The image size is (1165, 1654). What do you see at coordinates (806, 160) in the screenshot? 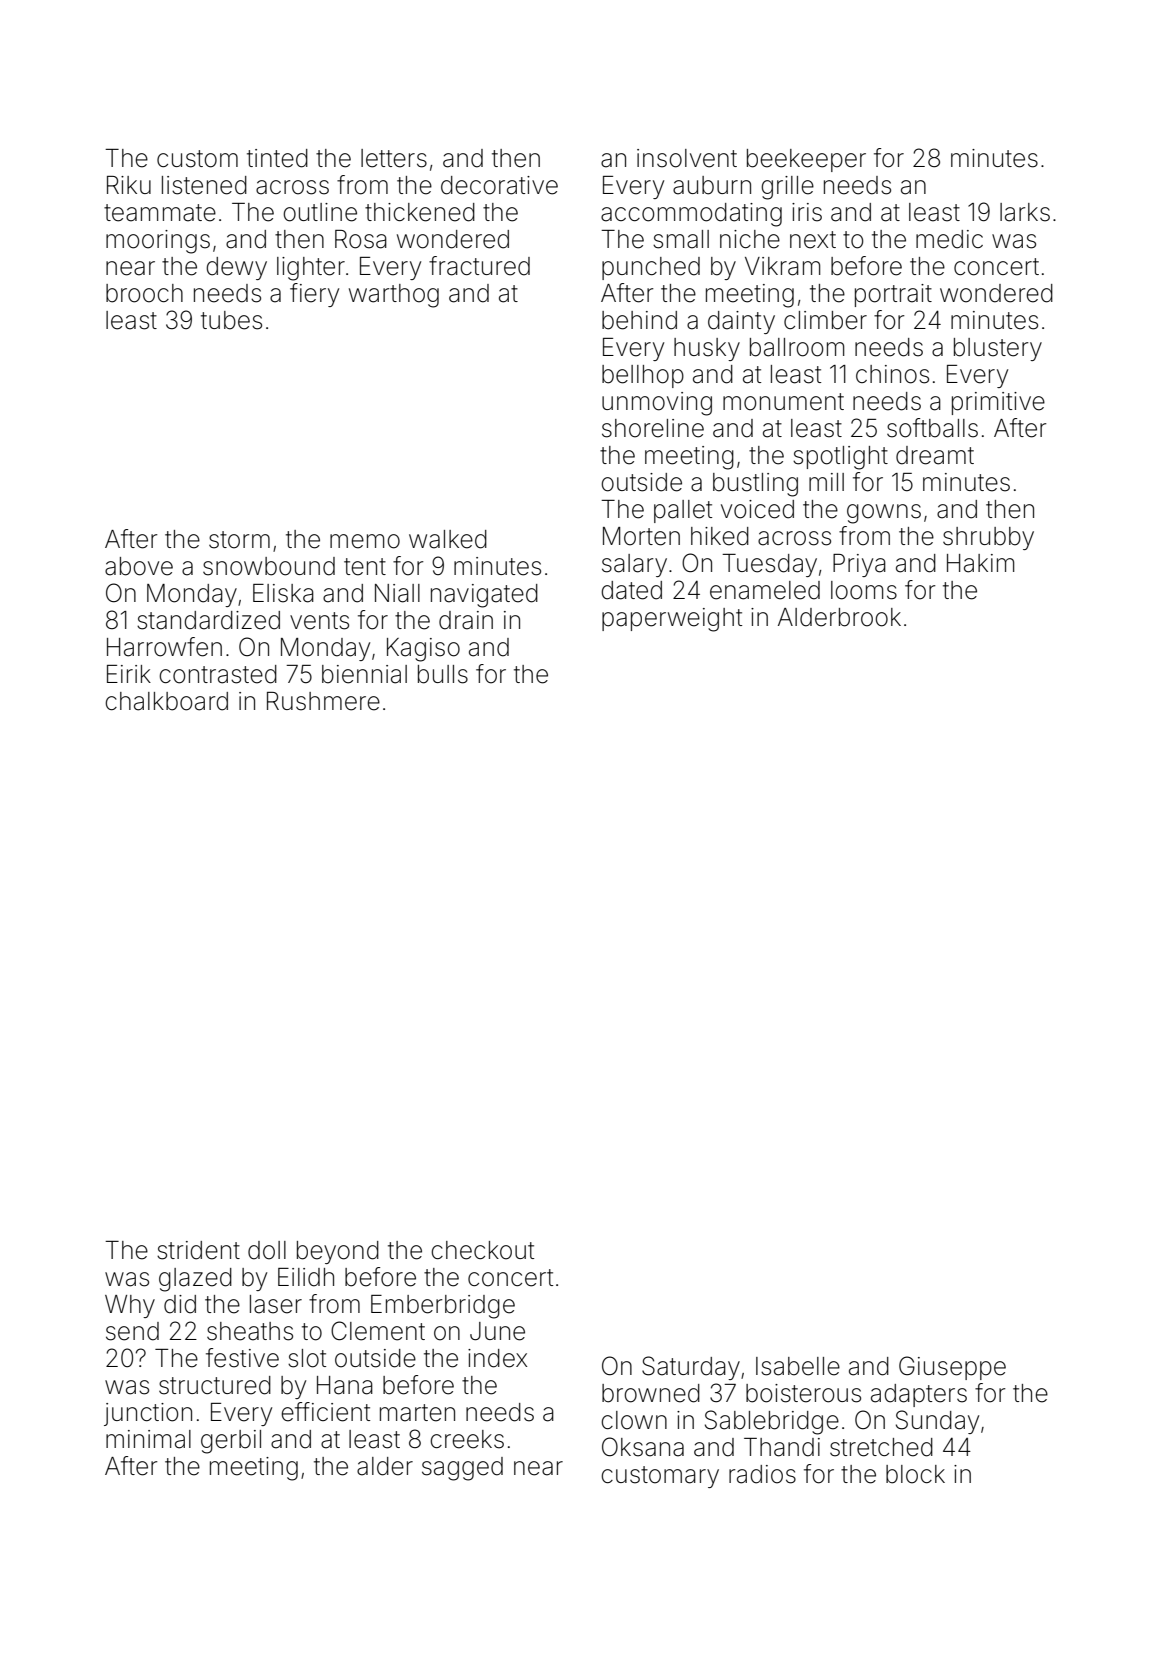
I see `beekeeper` at bounding box center [806, 160].
